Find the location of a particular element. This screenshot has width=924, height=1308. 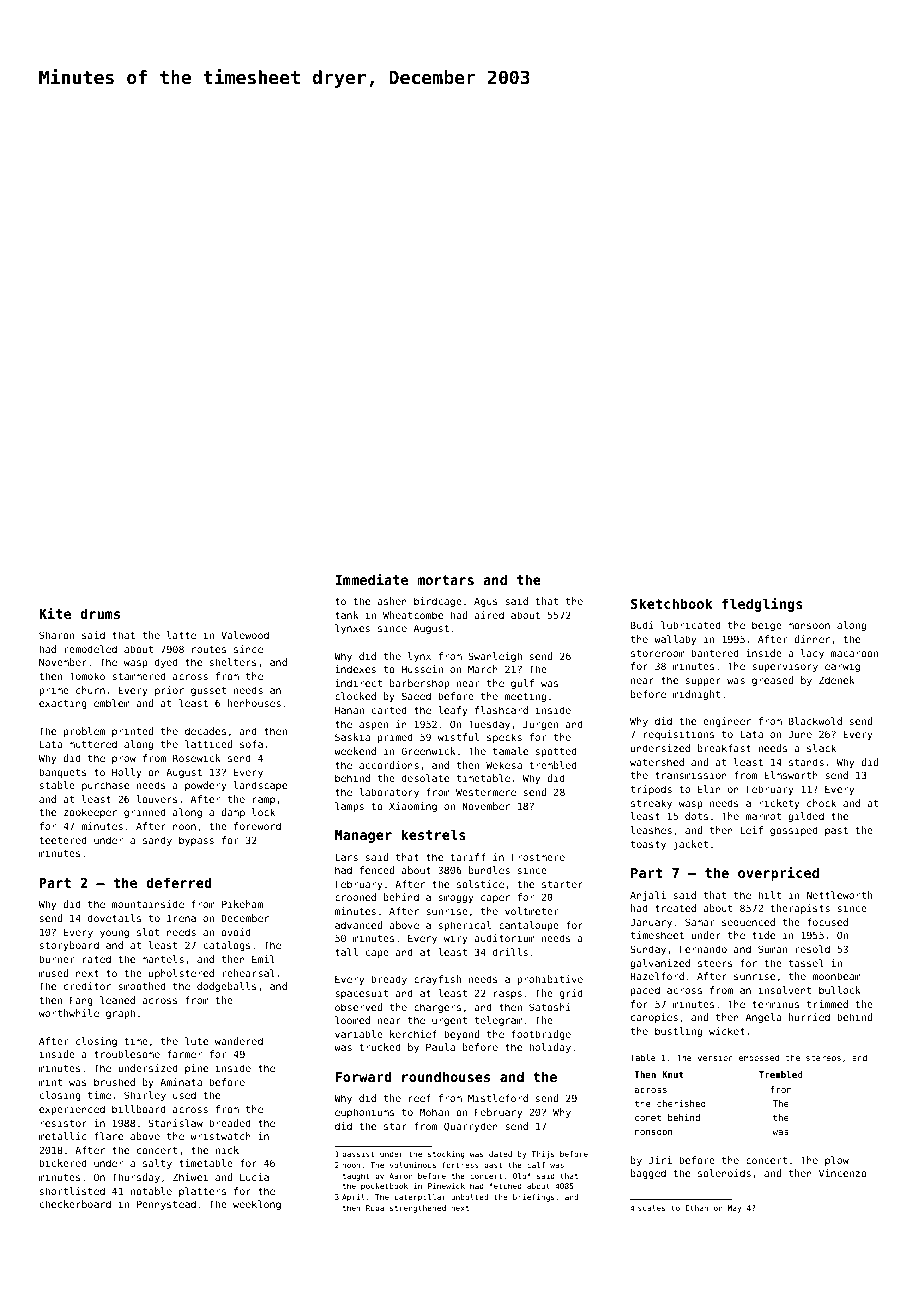

wiry is located at coordinates (456, 939).
